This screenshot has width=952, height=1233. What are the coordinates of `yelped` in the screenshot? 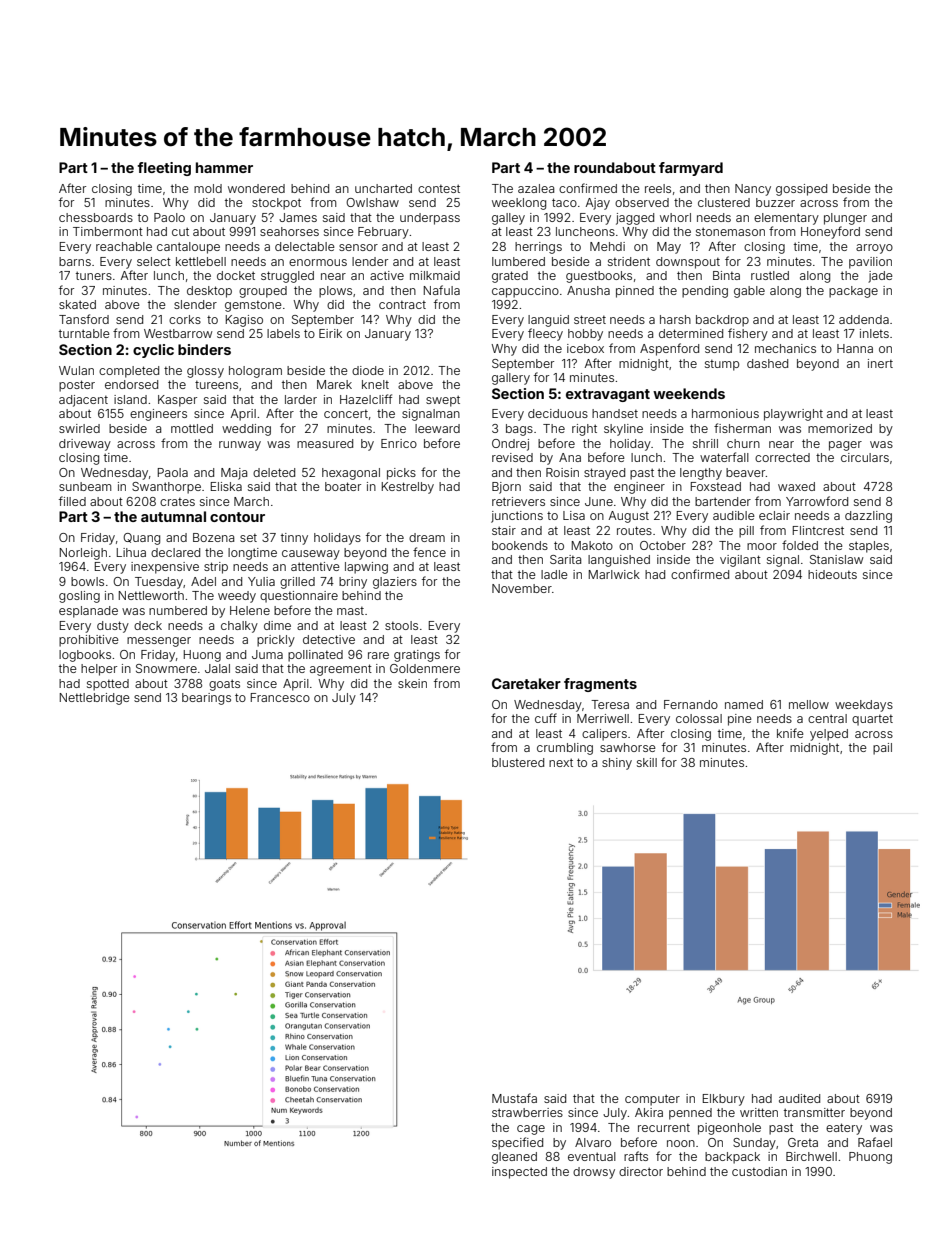 It's located at (829, 735).
